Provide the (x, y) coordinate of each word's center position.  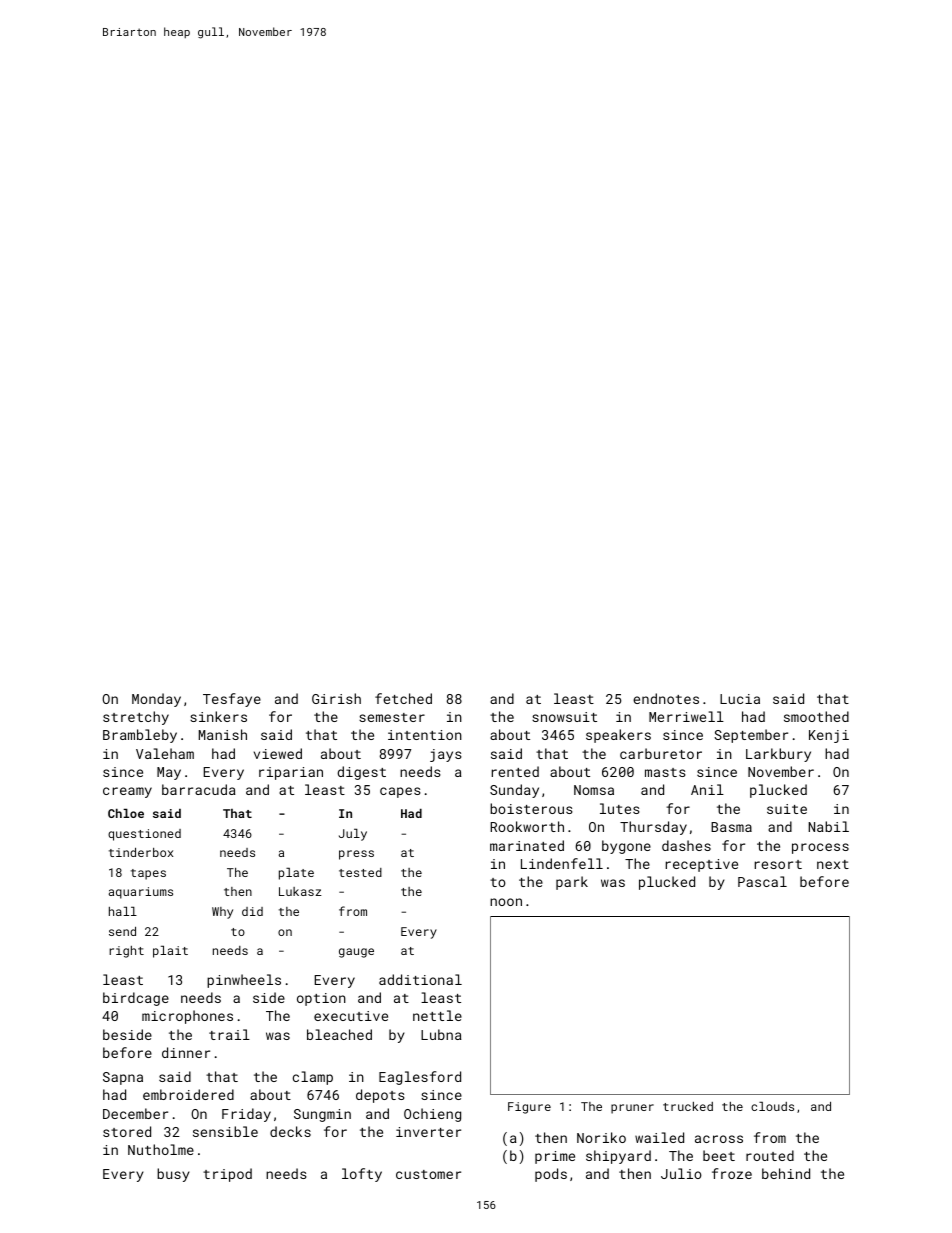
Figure (529, 1108)
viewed (278, 753)
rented (515, 771)
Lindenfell (562, 863)
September (751, 736)
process (820, 848)
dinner (186, 1052)
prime (555, 1157)
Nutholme (161, 1149)
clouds (772, 1106)
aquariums (141, 893)
